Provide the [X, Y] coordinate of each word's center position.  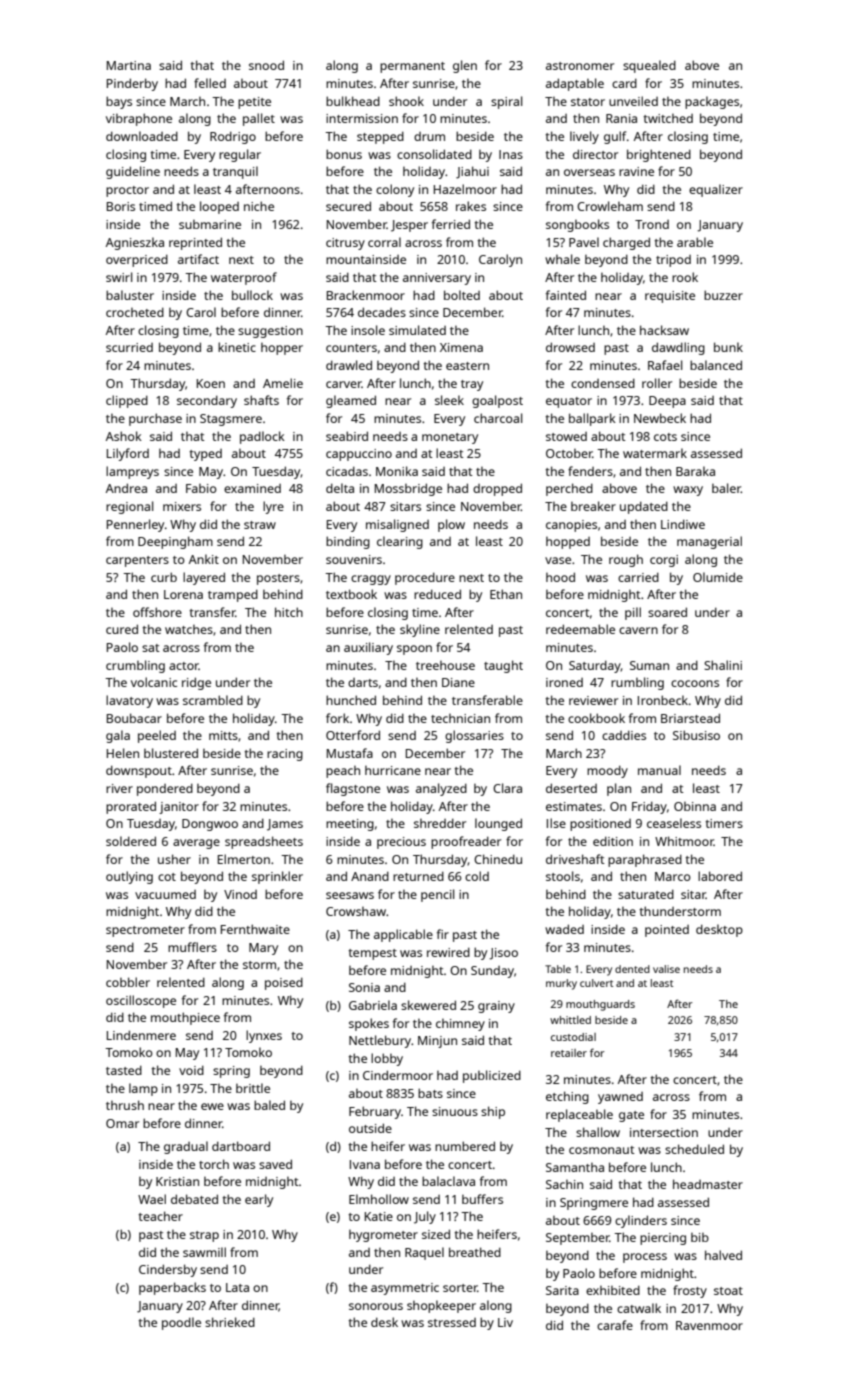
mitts [223, 735]
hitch [289, 612]
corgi [664, 561]
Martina [129, 65]
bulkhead [353, 101]
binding [348, 542]
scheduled [694, 1149]
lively [584, 137]
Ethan [506, 594]
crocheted [135, 312]
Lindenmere [141, 1035]
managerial [709, 542]
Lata [237, 1287]
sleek [449, 400]
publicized [492, 1076]
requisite [670, 297]
